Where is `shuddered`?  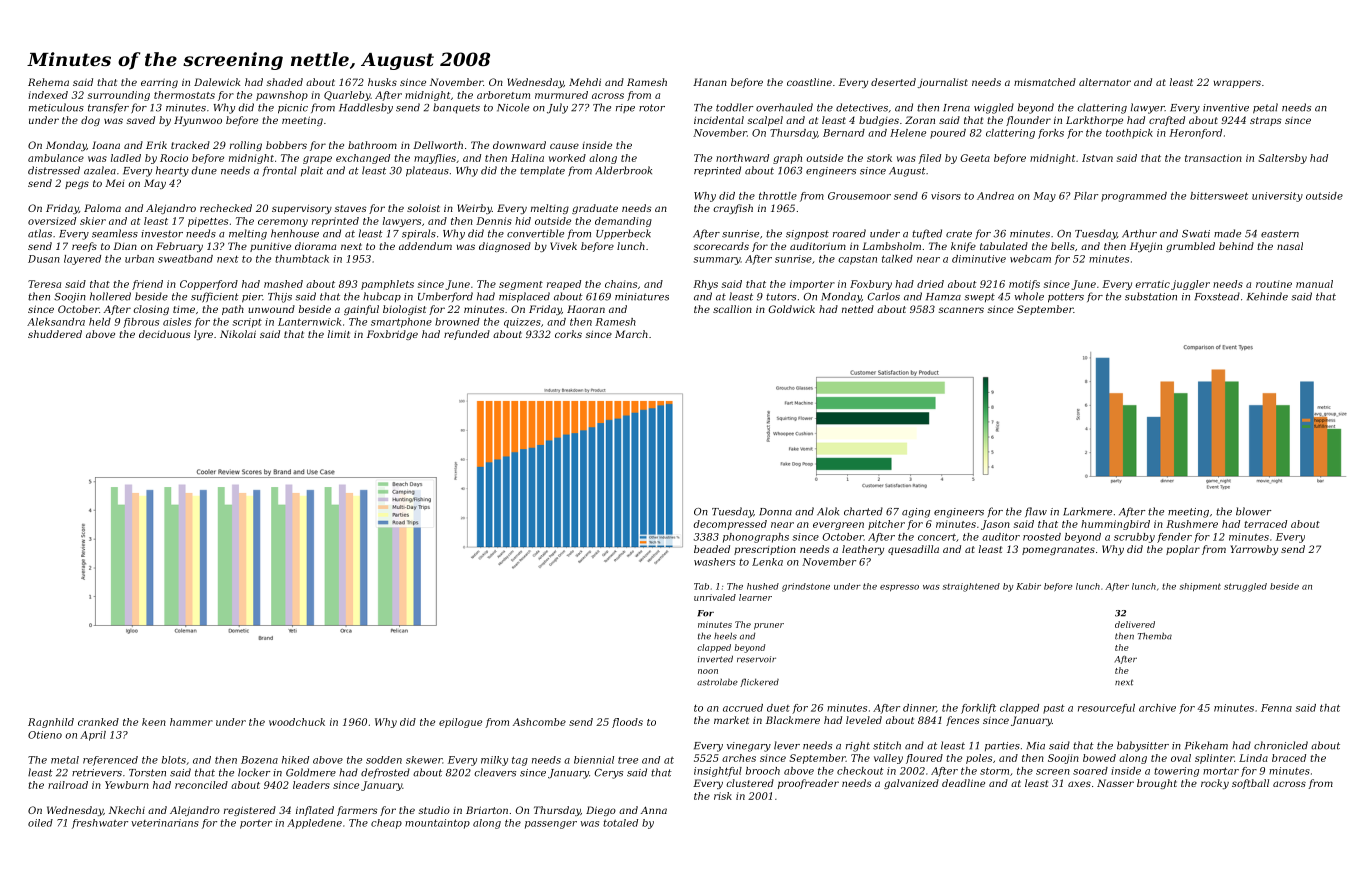
shuddered is located at coordinates (55, 334).
